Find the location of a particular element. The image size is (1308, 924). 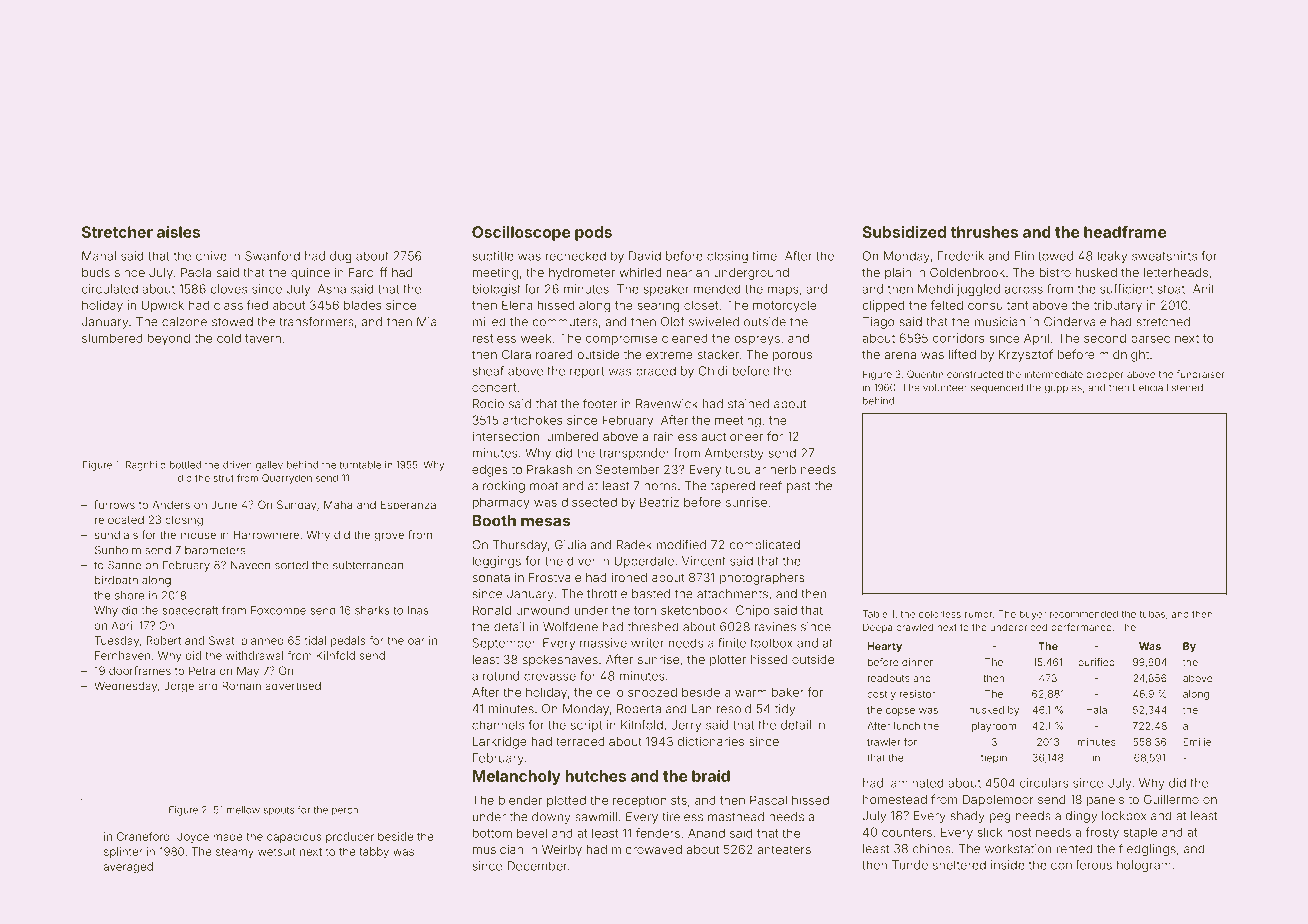

staple is located at coordinates (1140, 833).
